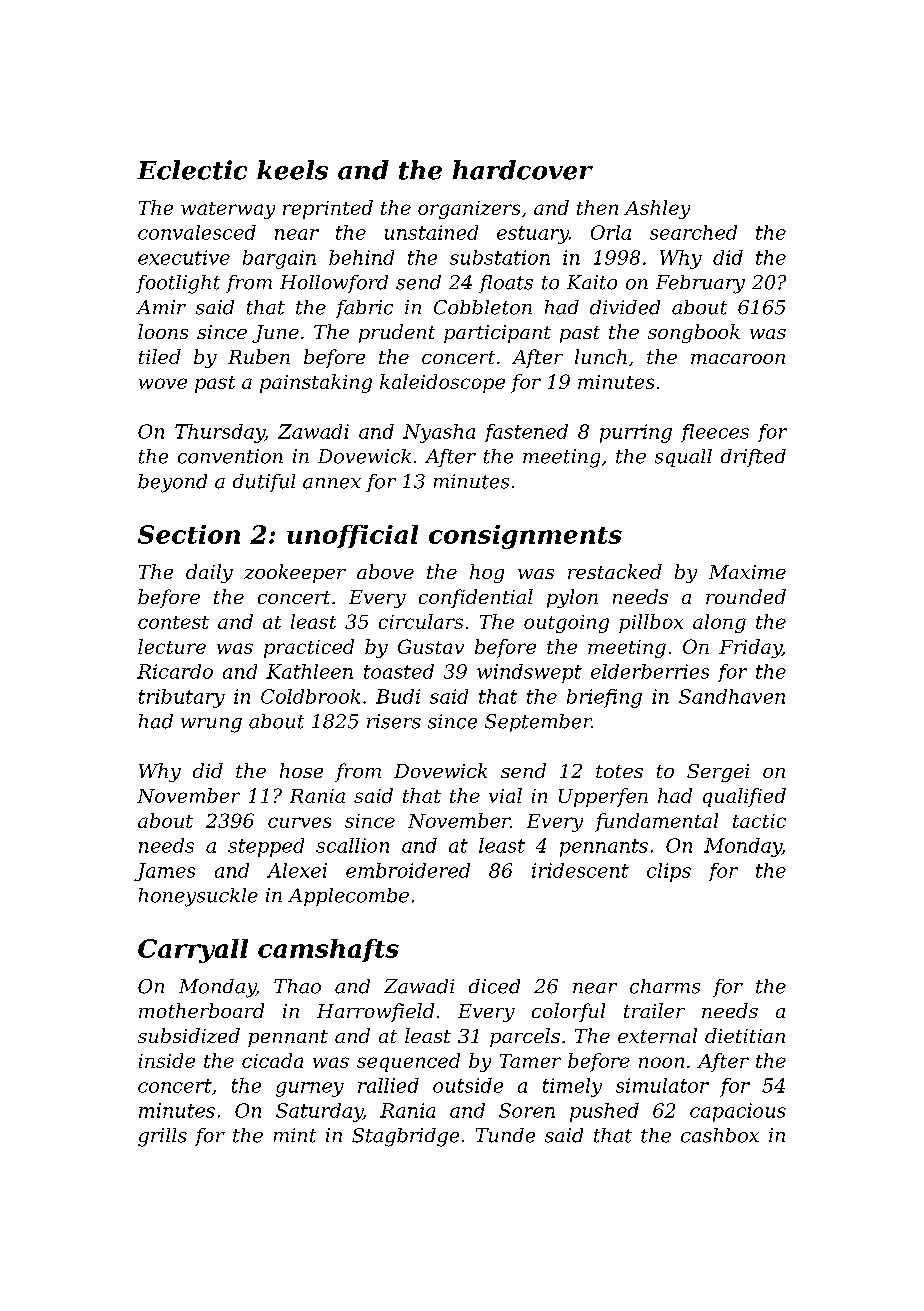 The height and width of the screenshot is (1311, 924). I want to click on daily, so click(209, 573).
